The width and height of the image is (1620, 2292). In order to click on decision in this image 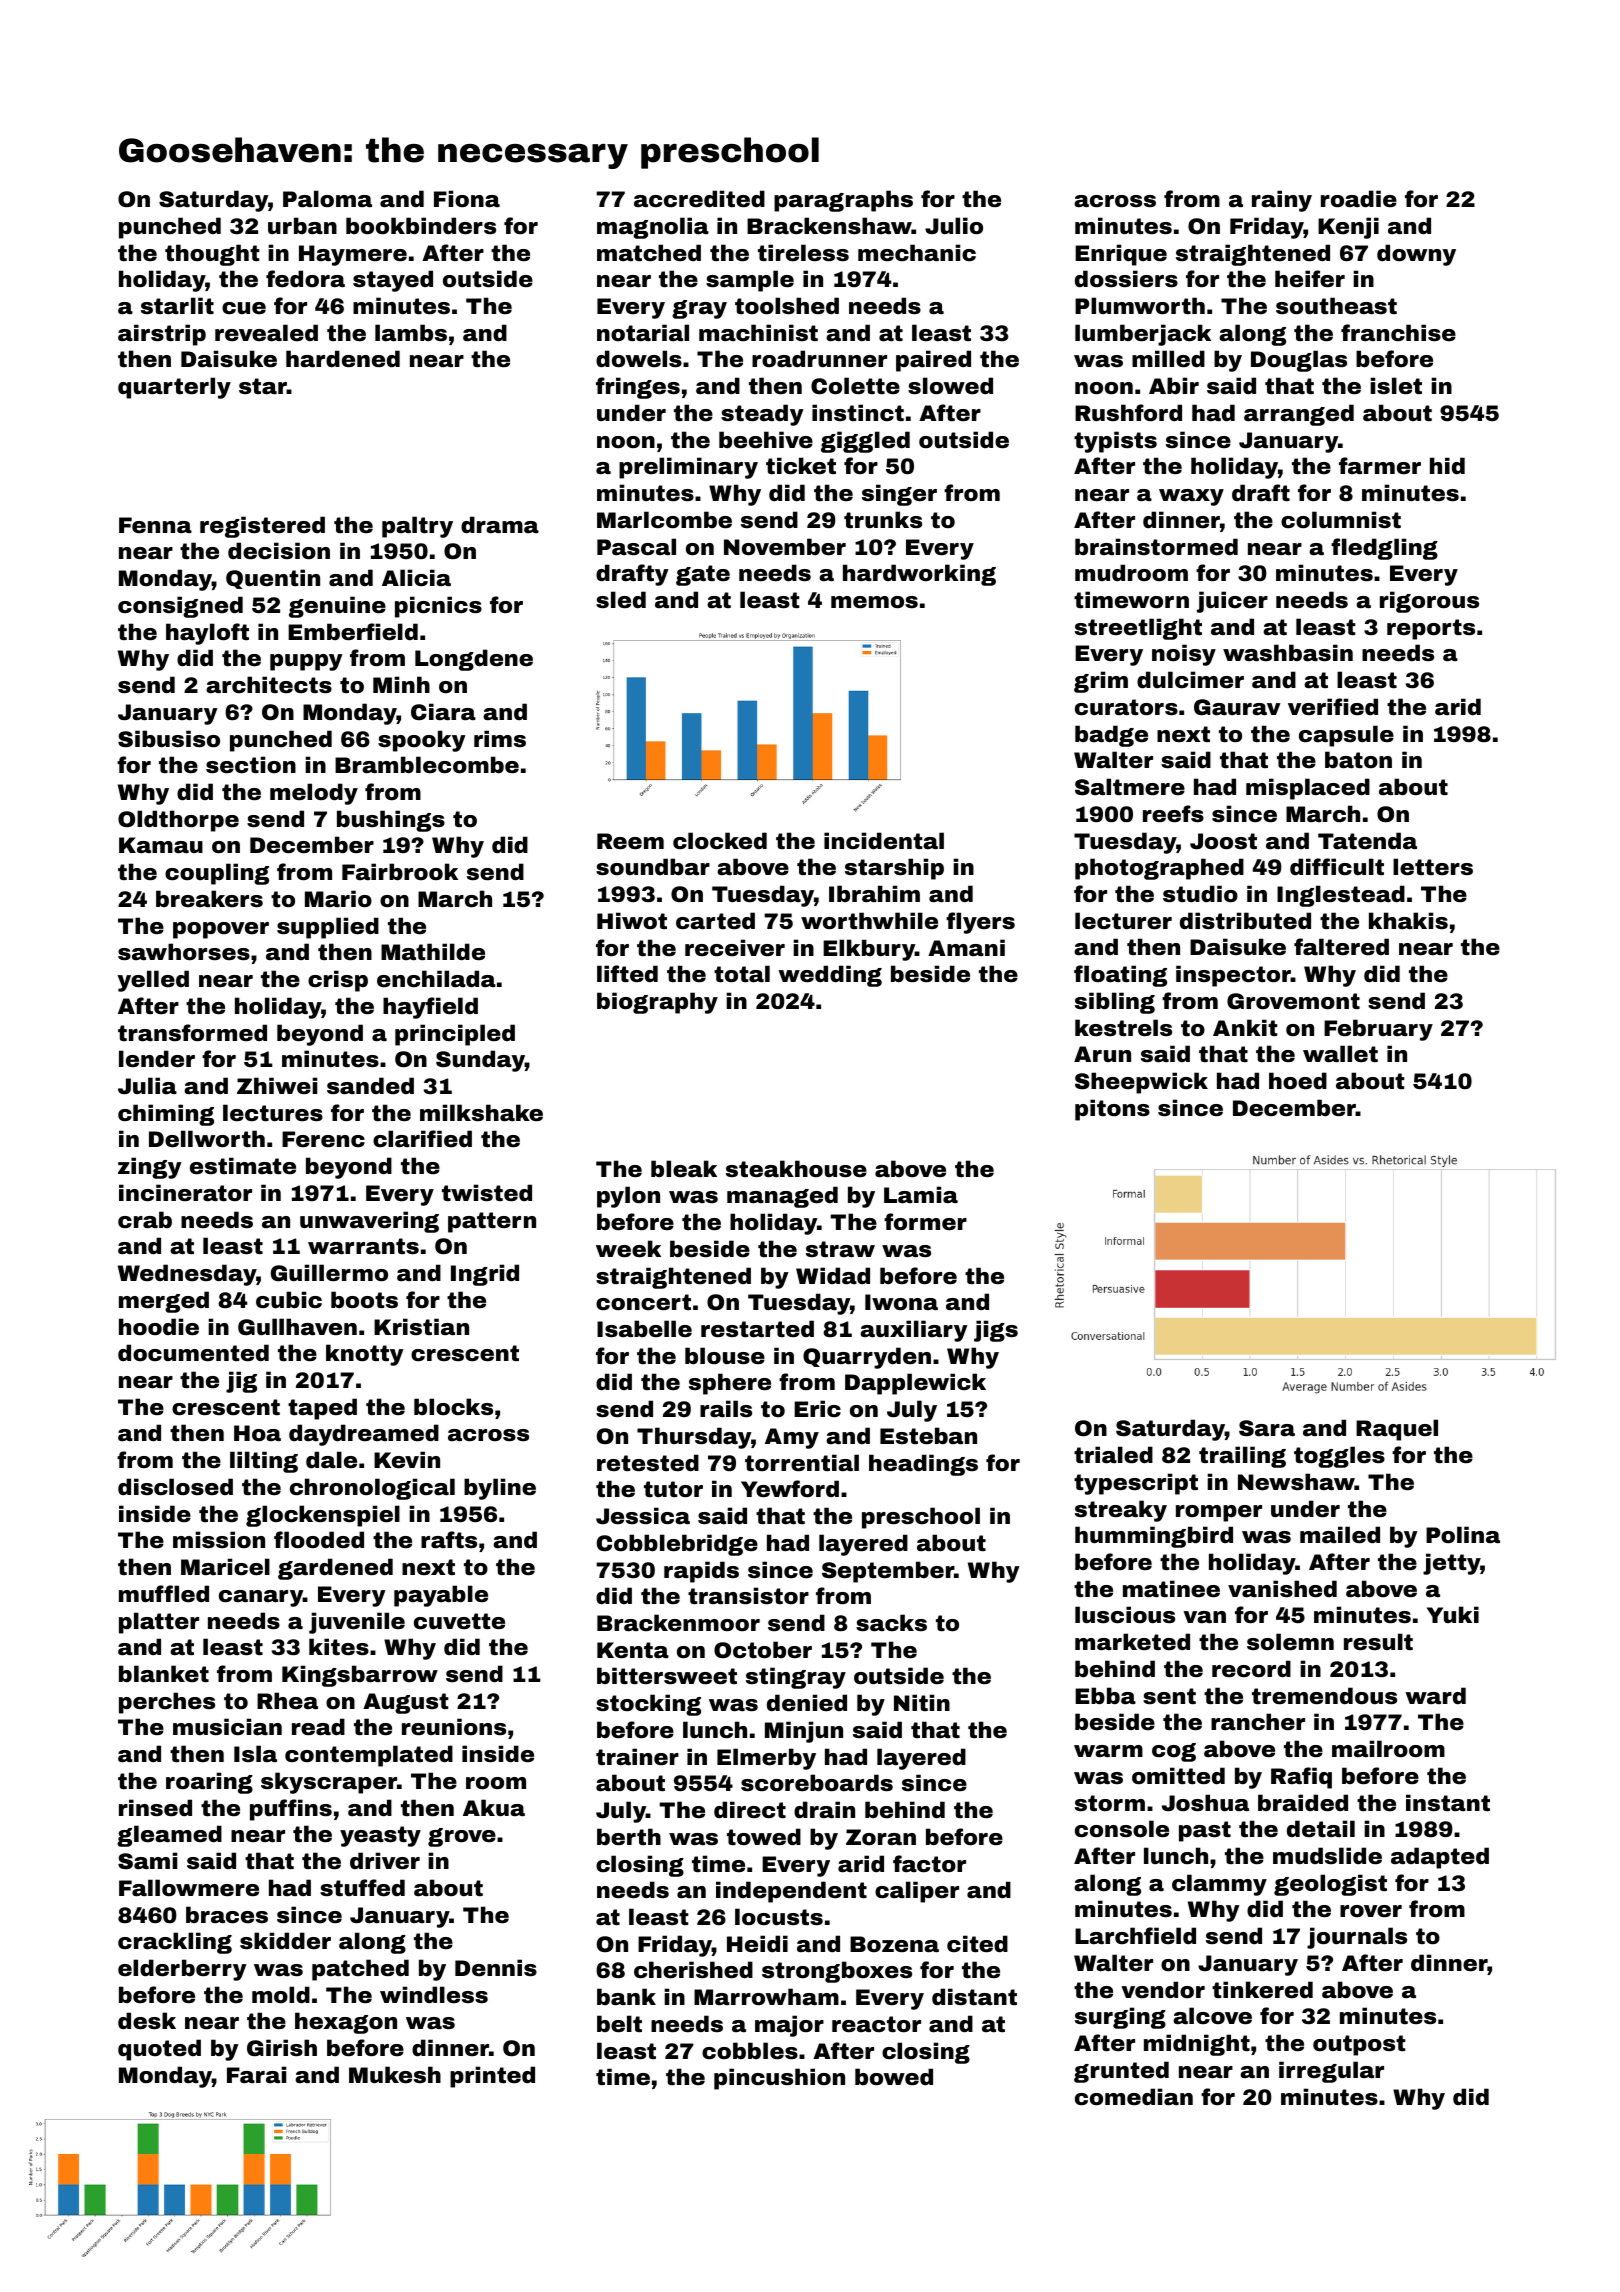, I will do `click(279, 551)`.
